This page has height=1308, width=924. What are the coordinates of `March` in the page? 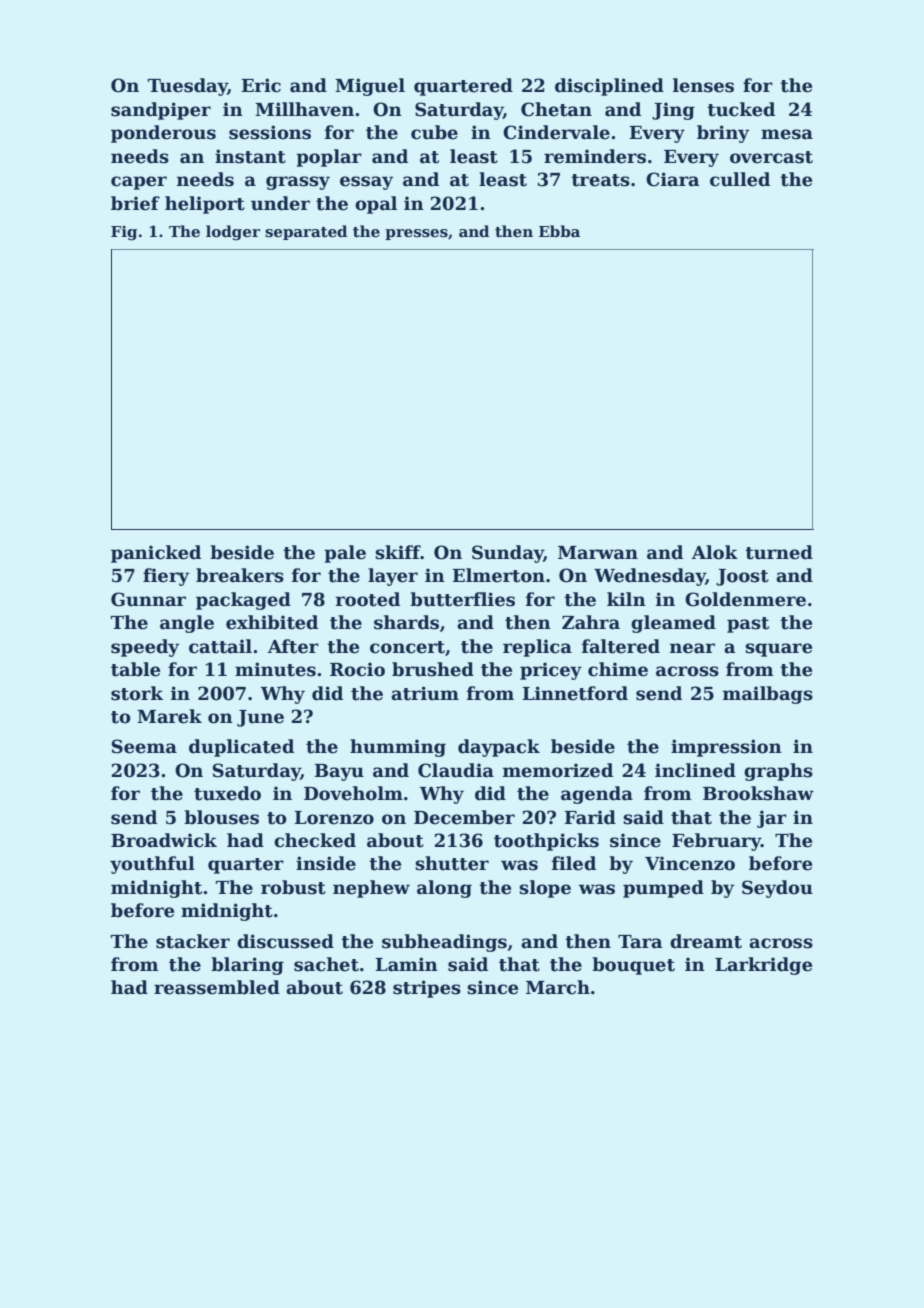 It's located at (558, 987).
